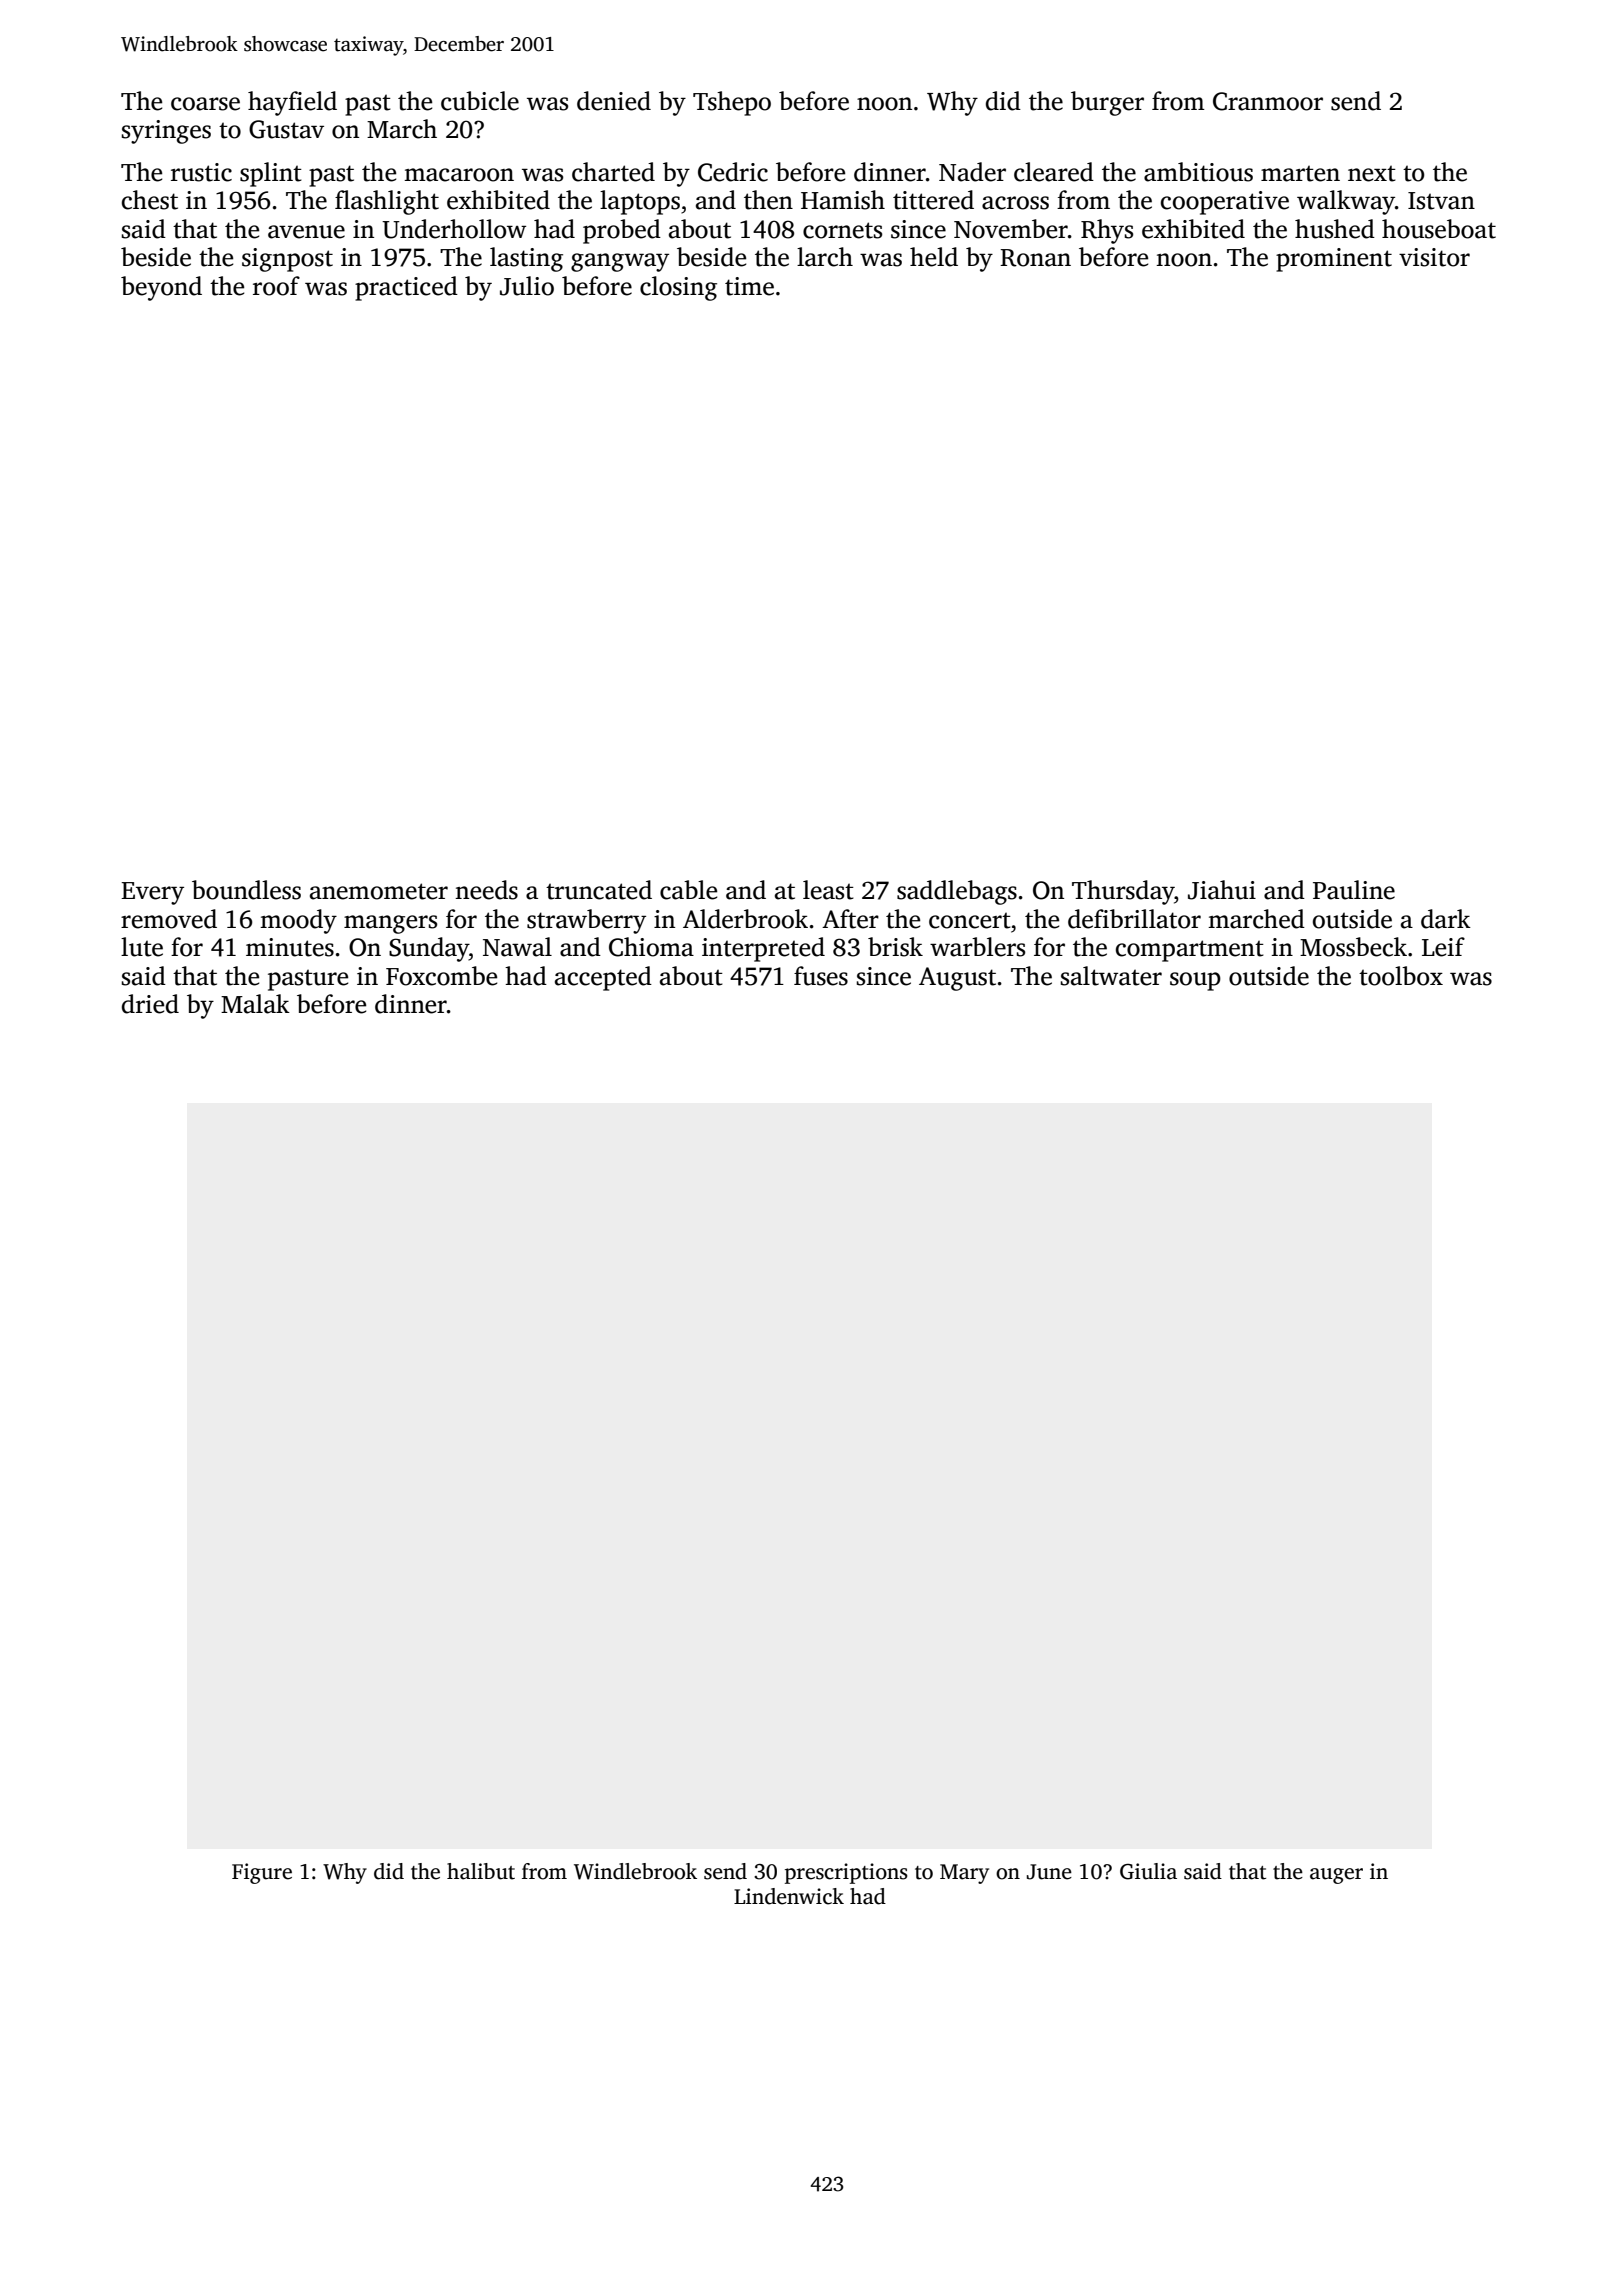  I want to click on coarse, so click(205, 104).
